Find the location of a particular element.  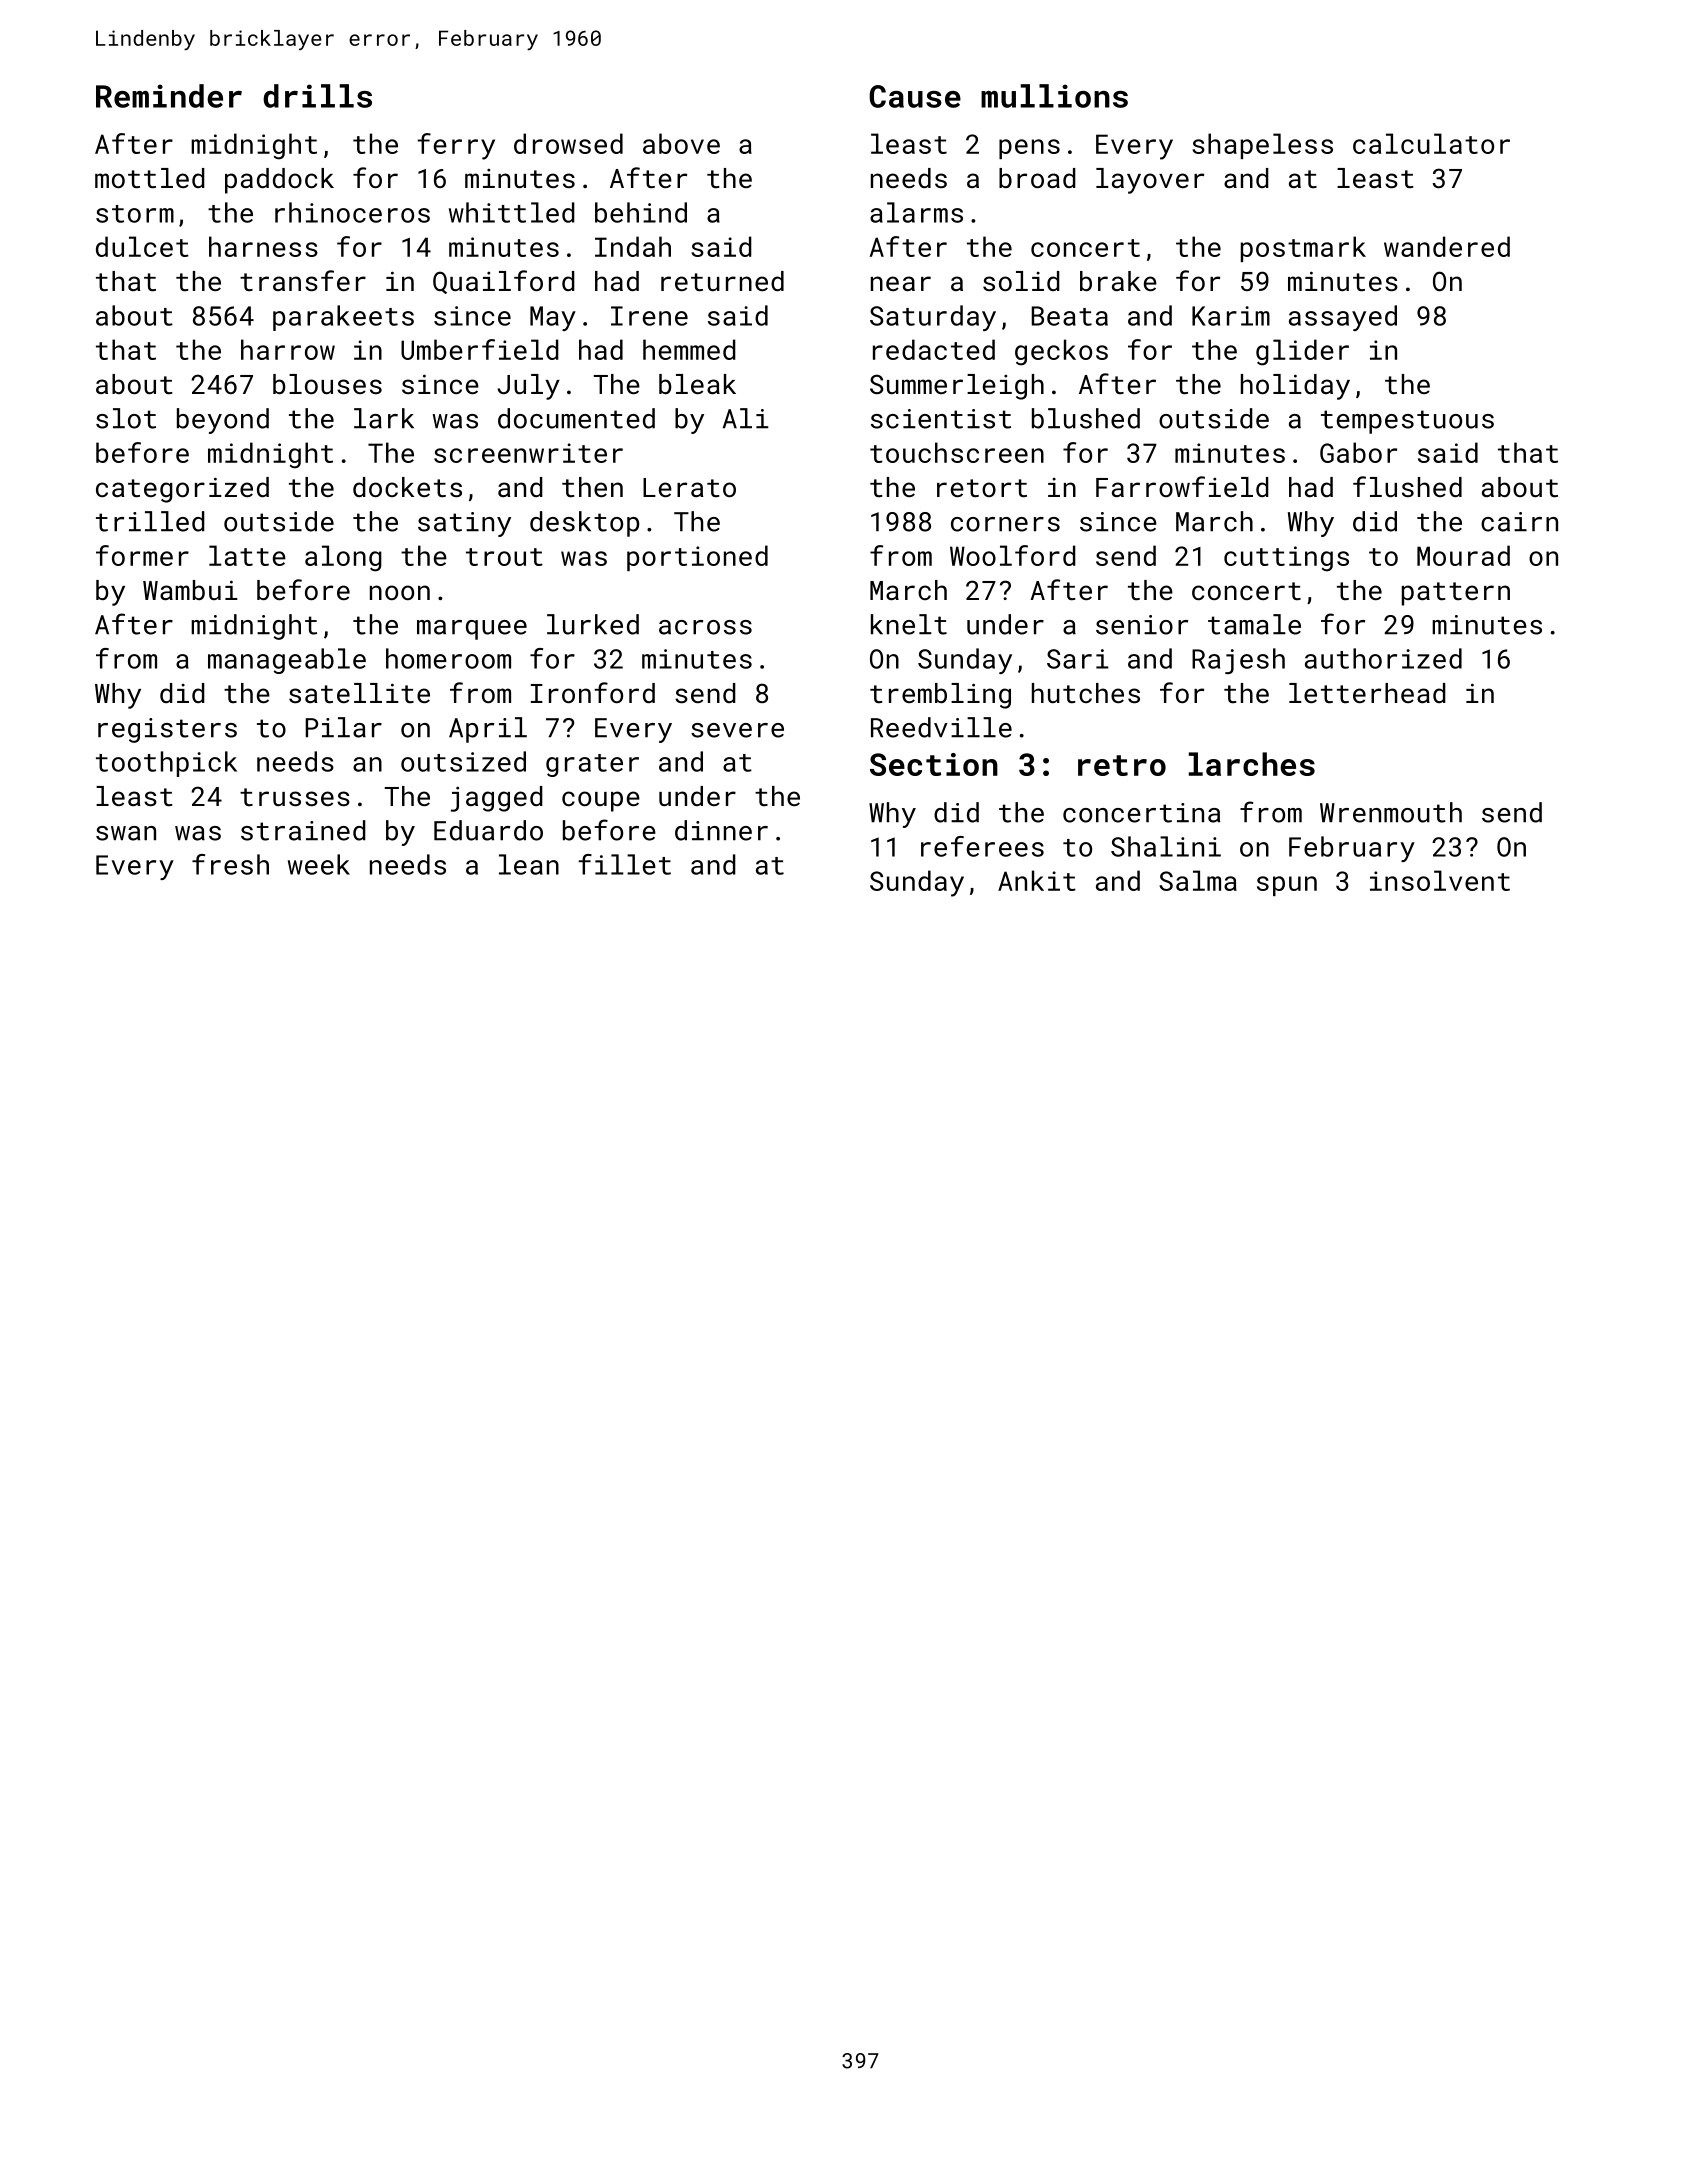

flushed is located at coordinates (1407, 486).
